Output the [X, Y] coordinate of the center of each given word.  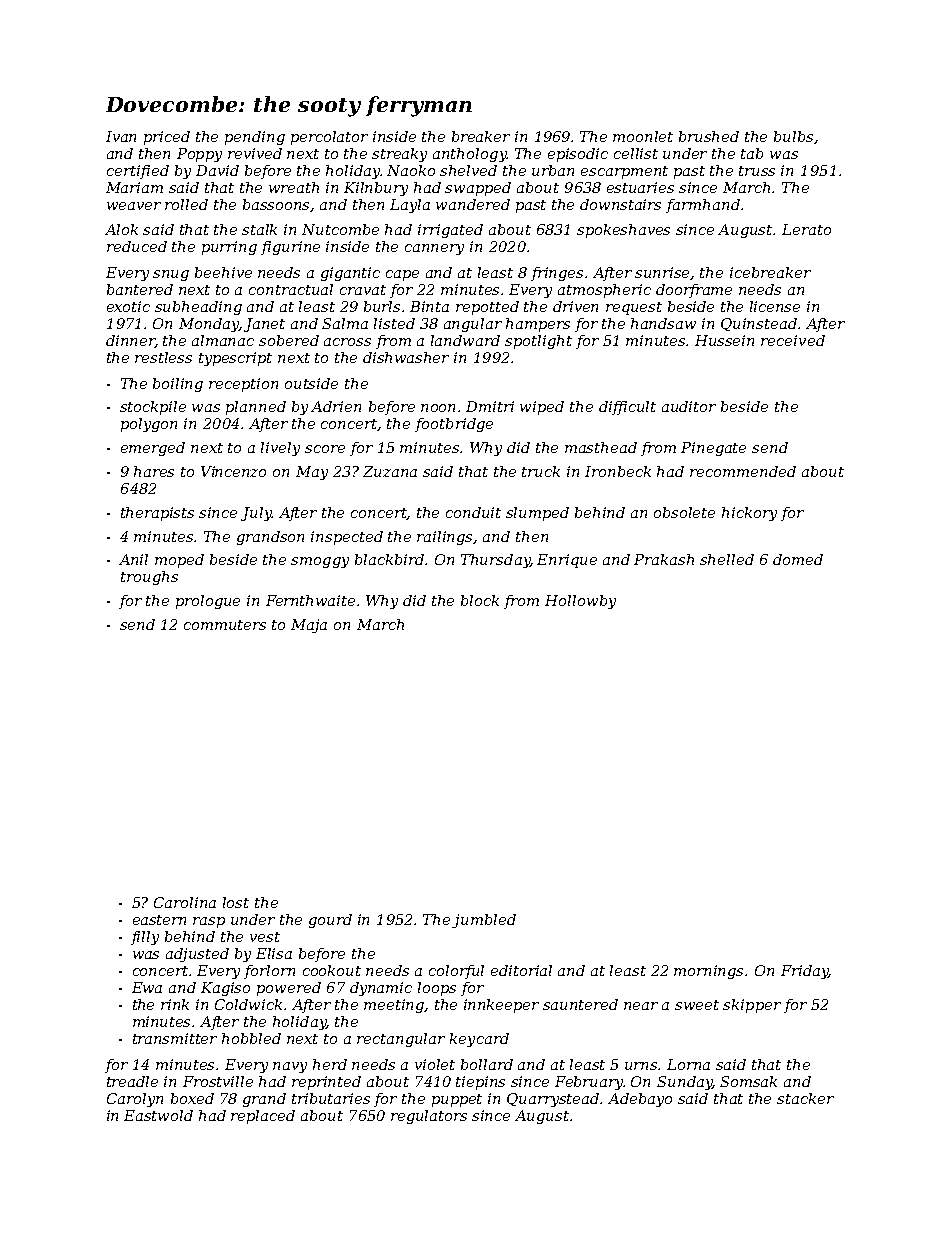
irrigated [450, 231]
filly [145, 938]
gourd [330, 921]
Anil [133, 559]
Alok [121, 229]
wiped [542, 408]
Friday [805, 972]
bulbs [793, 136]
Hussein [724, 340]
